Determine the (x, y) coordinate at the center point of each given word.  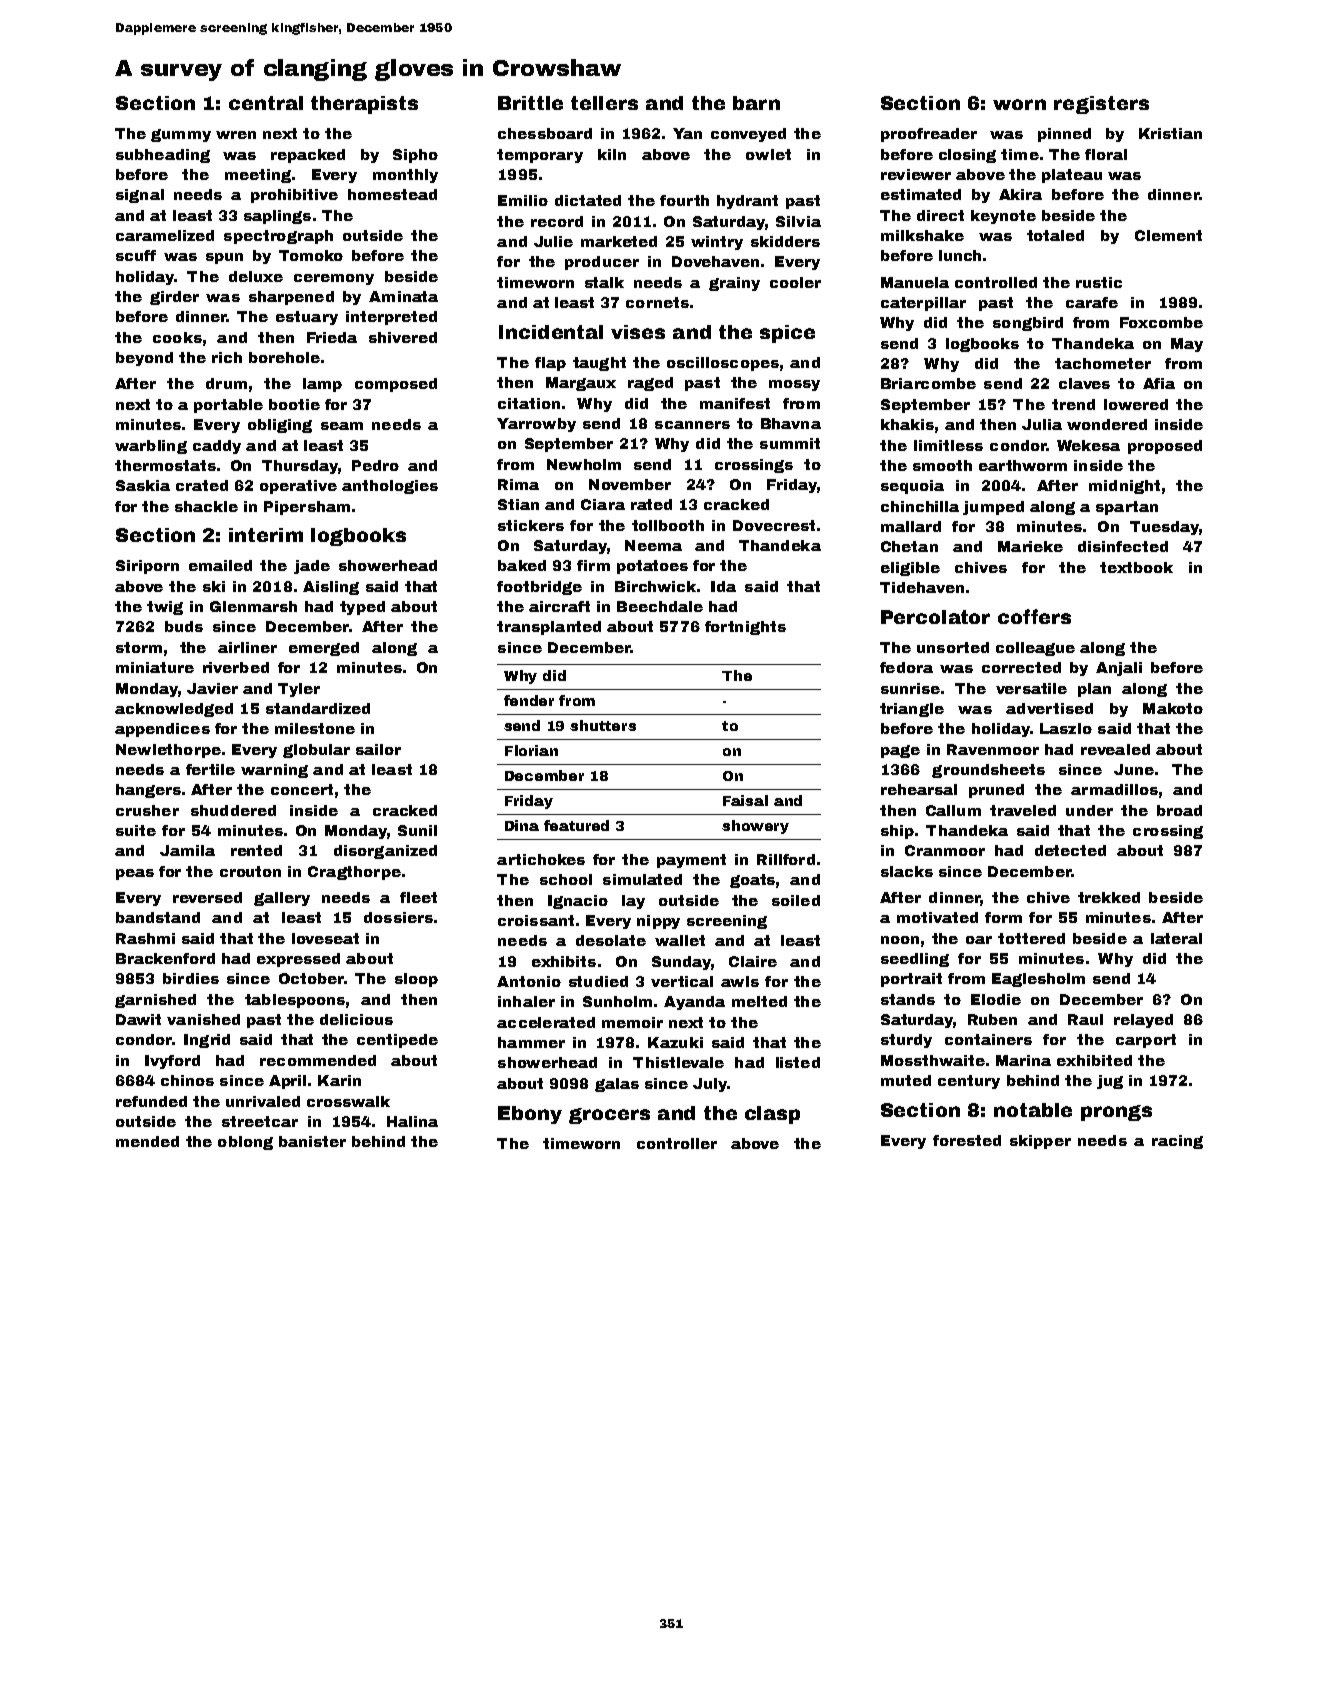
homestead (392, 194)
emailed (220, 565)
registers (1101, 105)
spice (787, 334)
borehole (284, 357)
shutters (603, 725)
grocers (609, 1116)
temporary (540, 156)
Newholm (584, 464)
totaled (1055, 235)
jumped (993, 508)
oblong (245, 1143)
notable (1033, 1110)
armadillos (1114, 789)
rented (256, 850)
